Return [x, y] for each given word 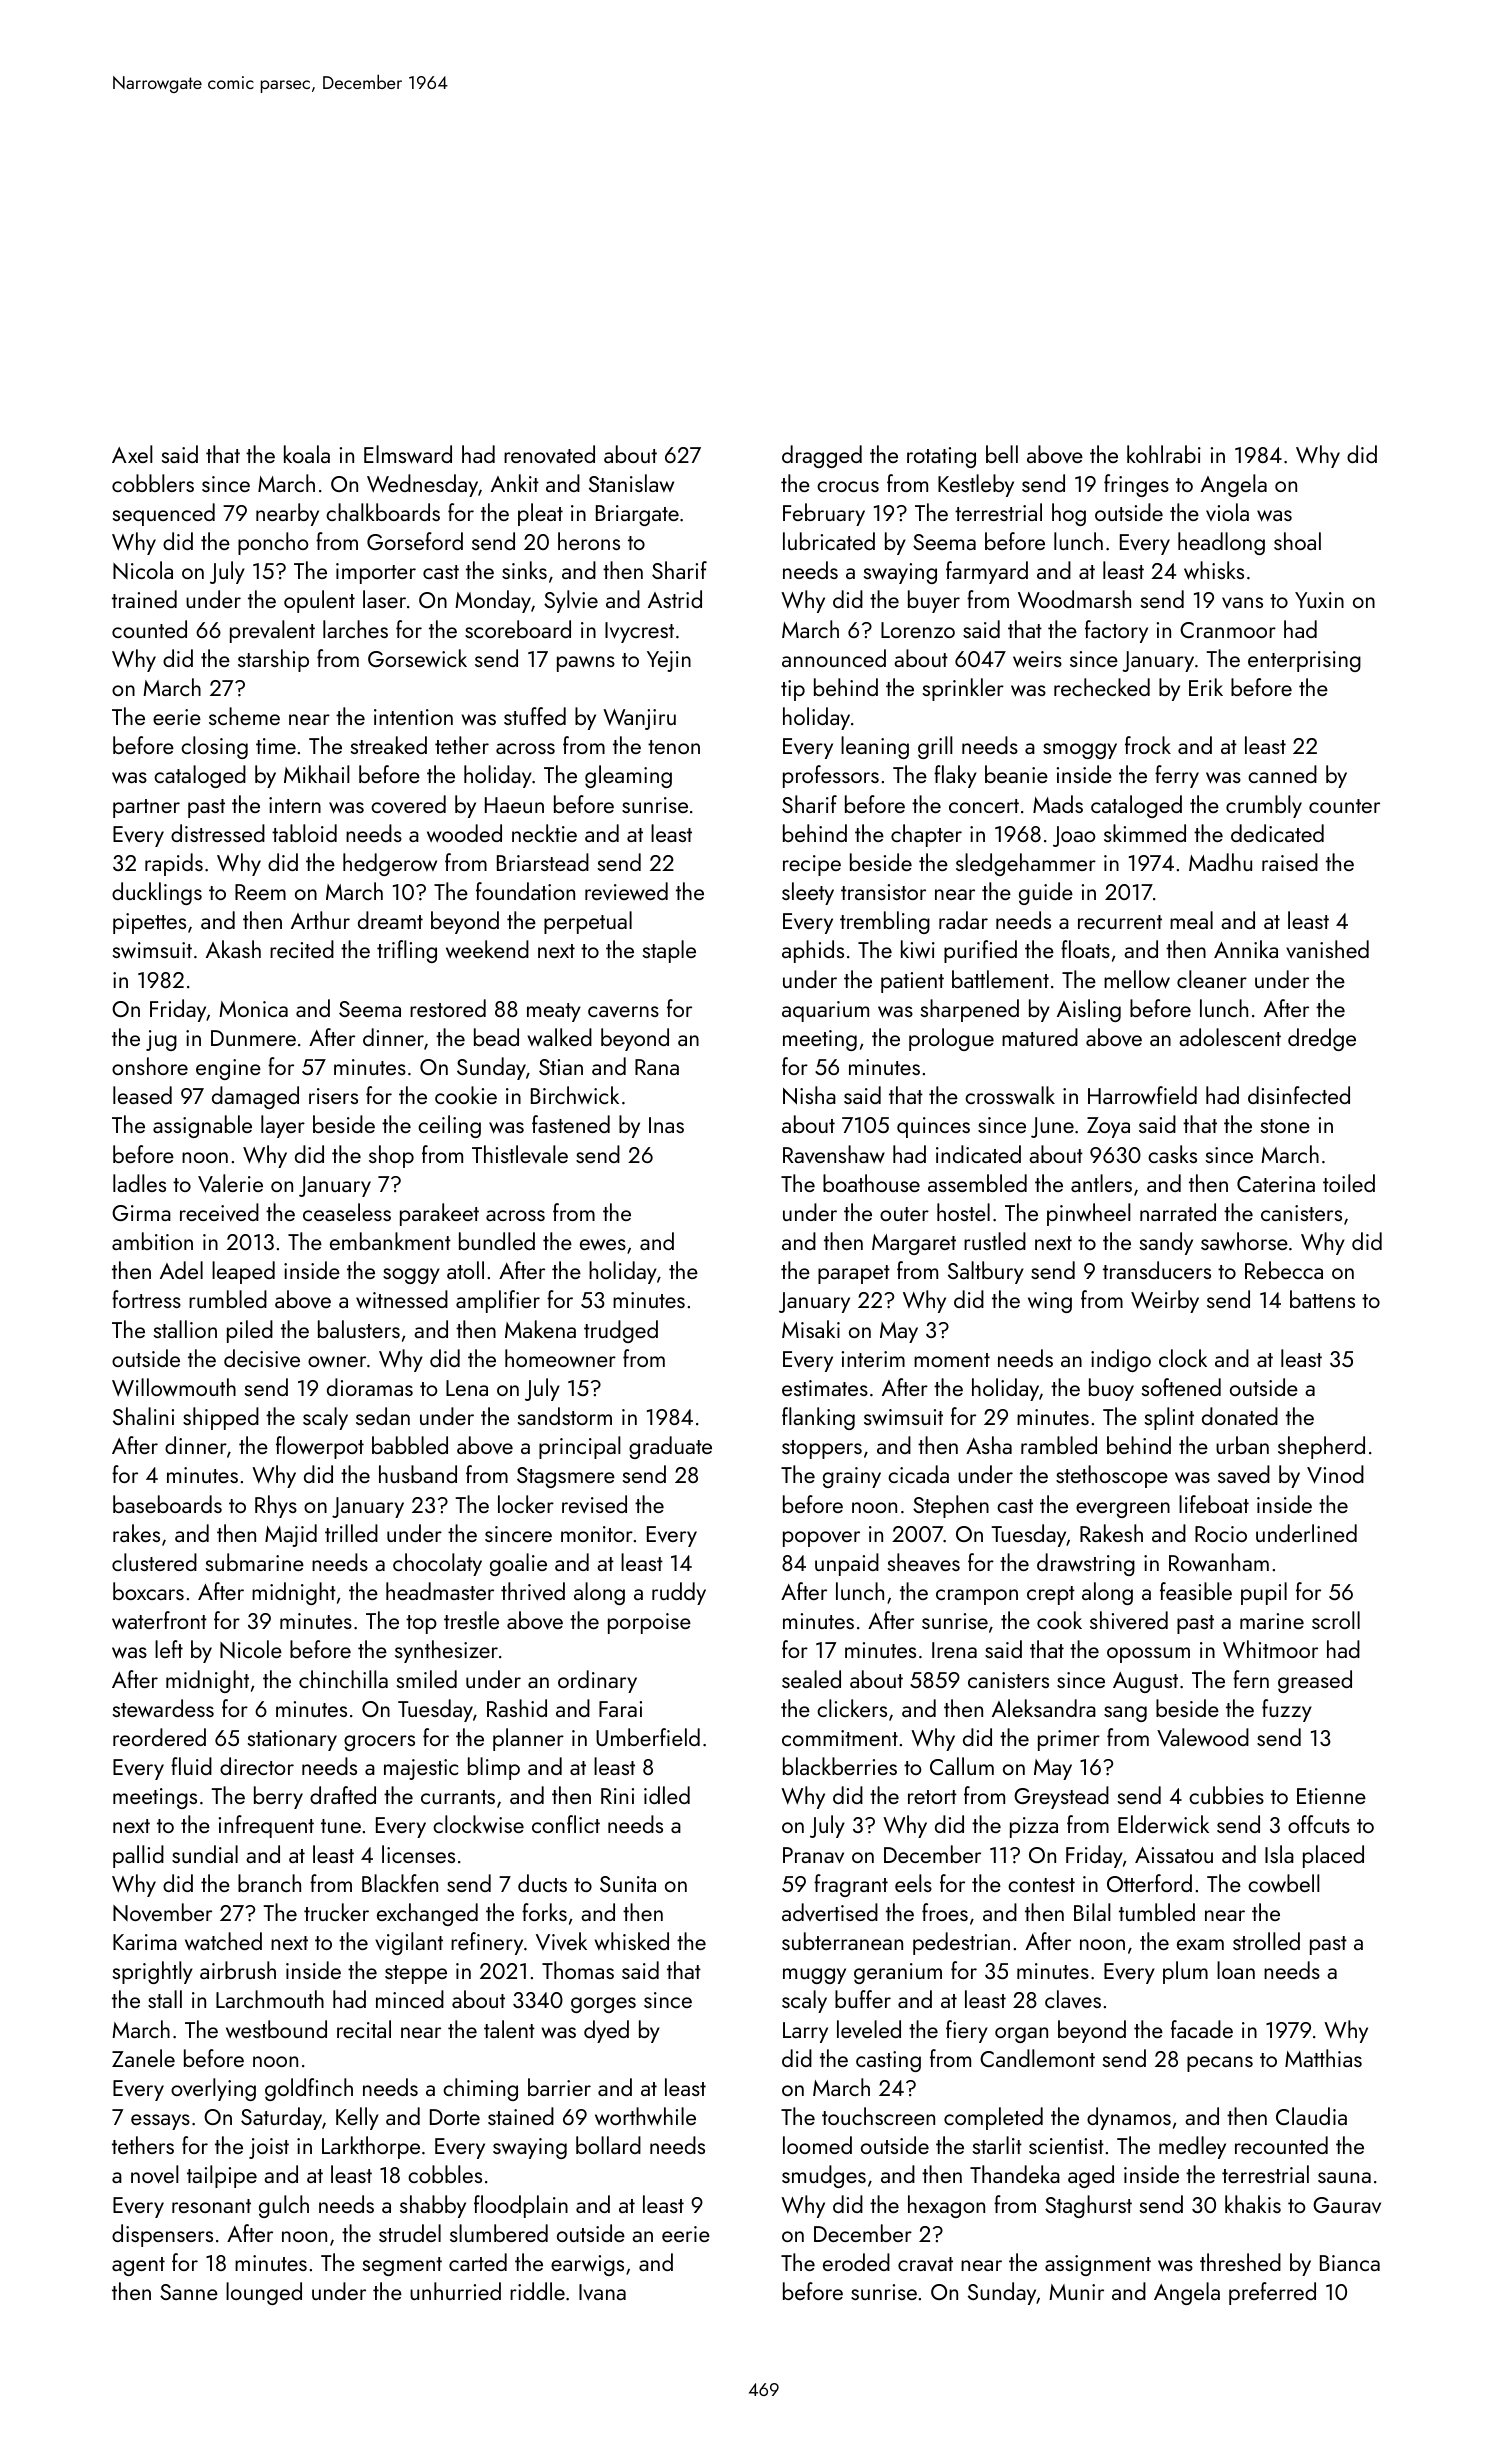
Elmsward [408, 454]
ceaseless [347, 1212]
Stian [561, 1067]
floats [1085, 949]
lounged [264, 2293]
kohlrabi [1164, 454]
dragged [822, 456]
